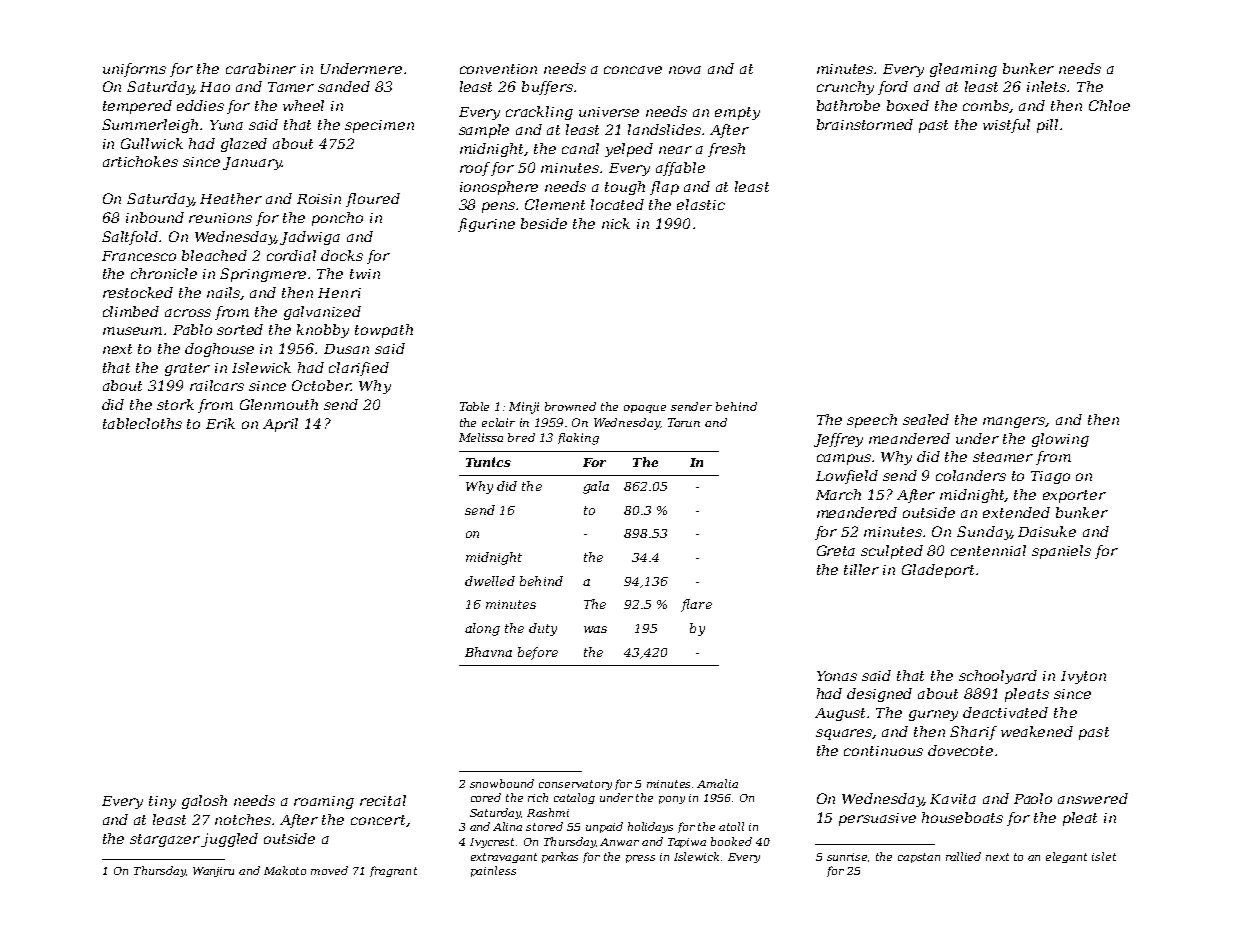 Image resolution: width=1233 pixels, height=952 pixels. Describe the element at coordinates (640, 859) in the page. I see `press` at that location.
